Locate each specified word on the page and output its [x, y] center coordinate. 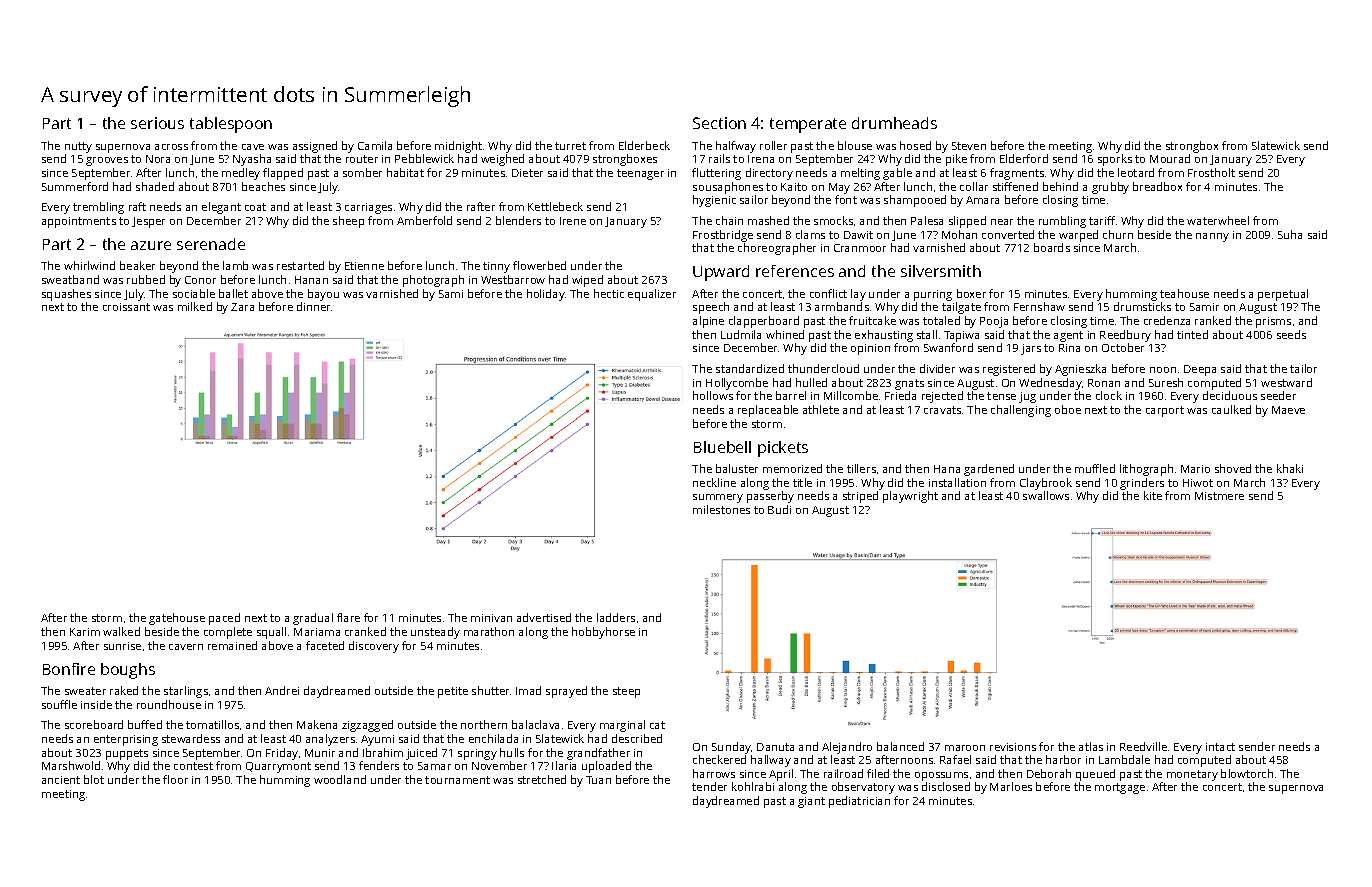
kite [1153, 495]
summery [718, 498]
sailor [754, 199]
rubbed [146, 279]
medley [241, 174]
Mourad [1170, 158]
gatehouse [177, 619]
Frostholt [1211, 172]
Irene [573, 221]
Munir [320, 753]
